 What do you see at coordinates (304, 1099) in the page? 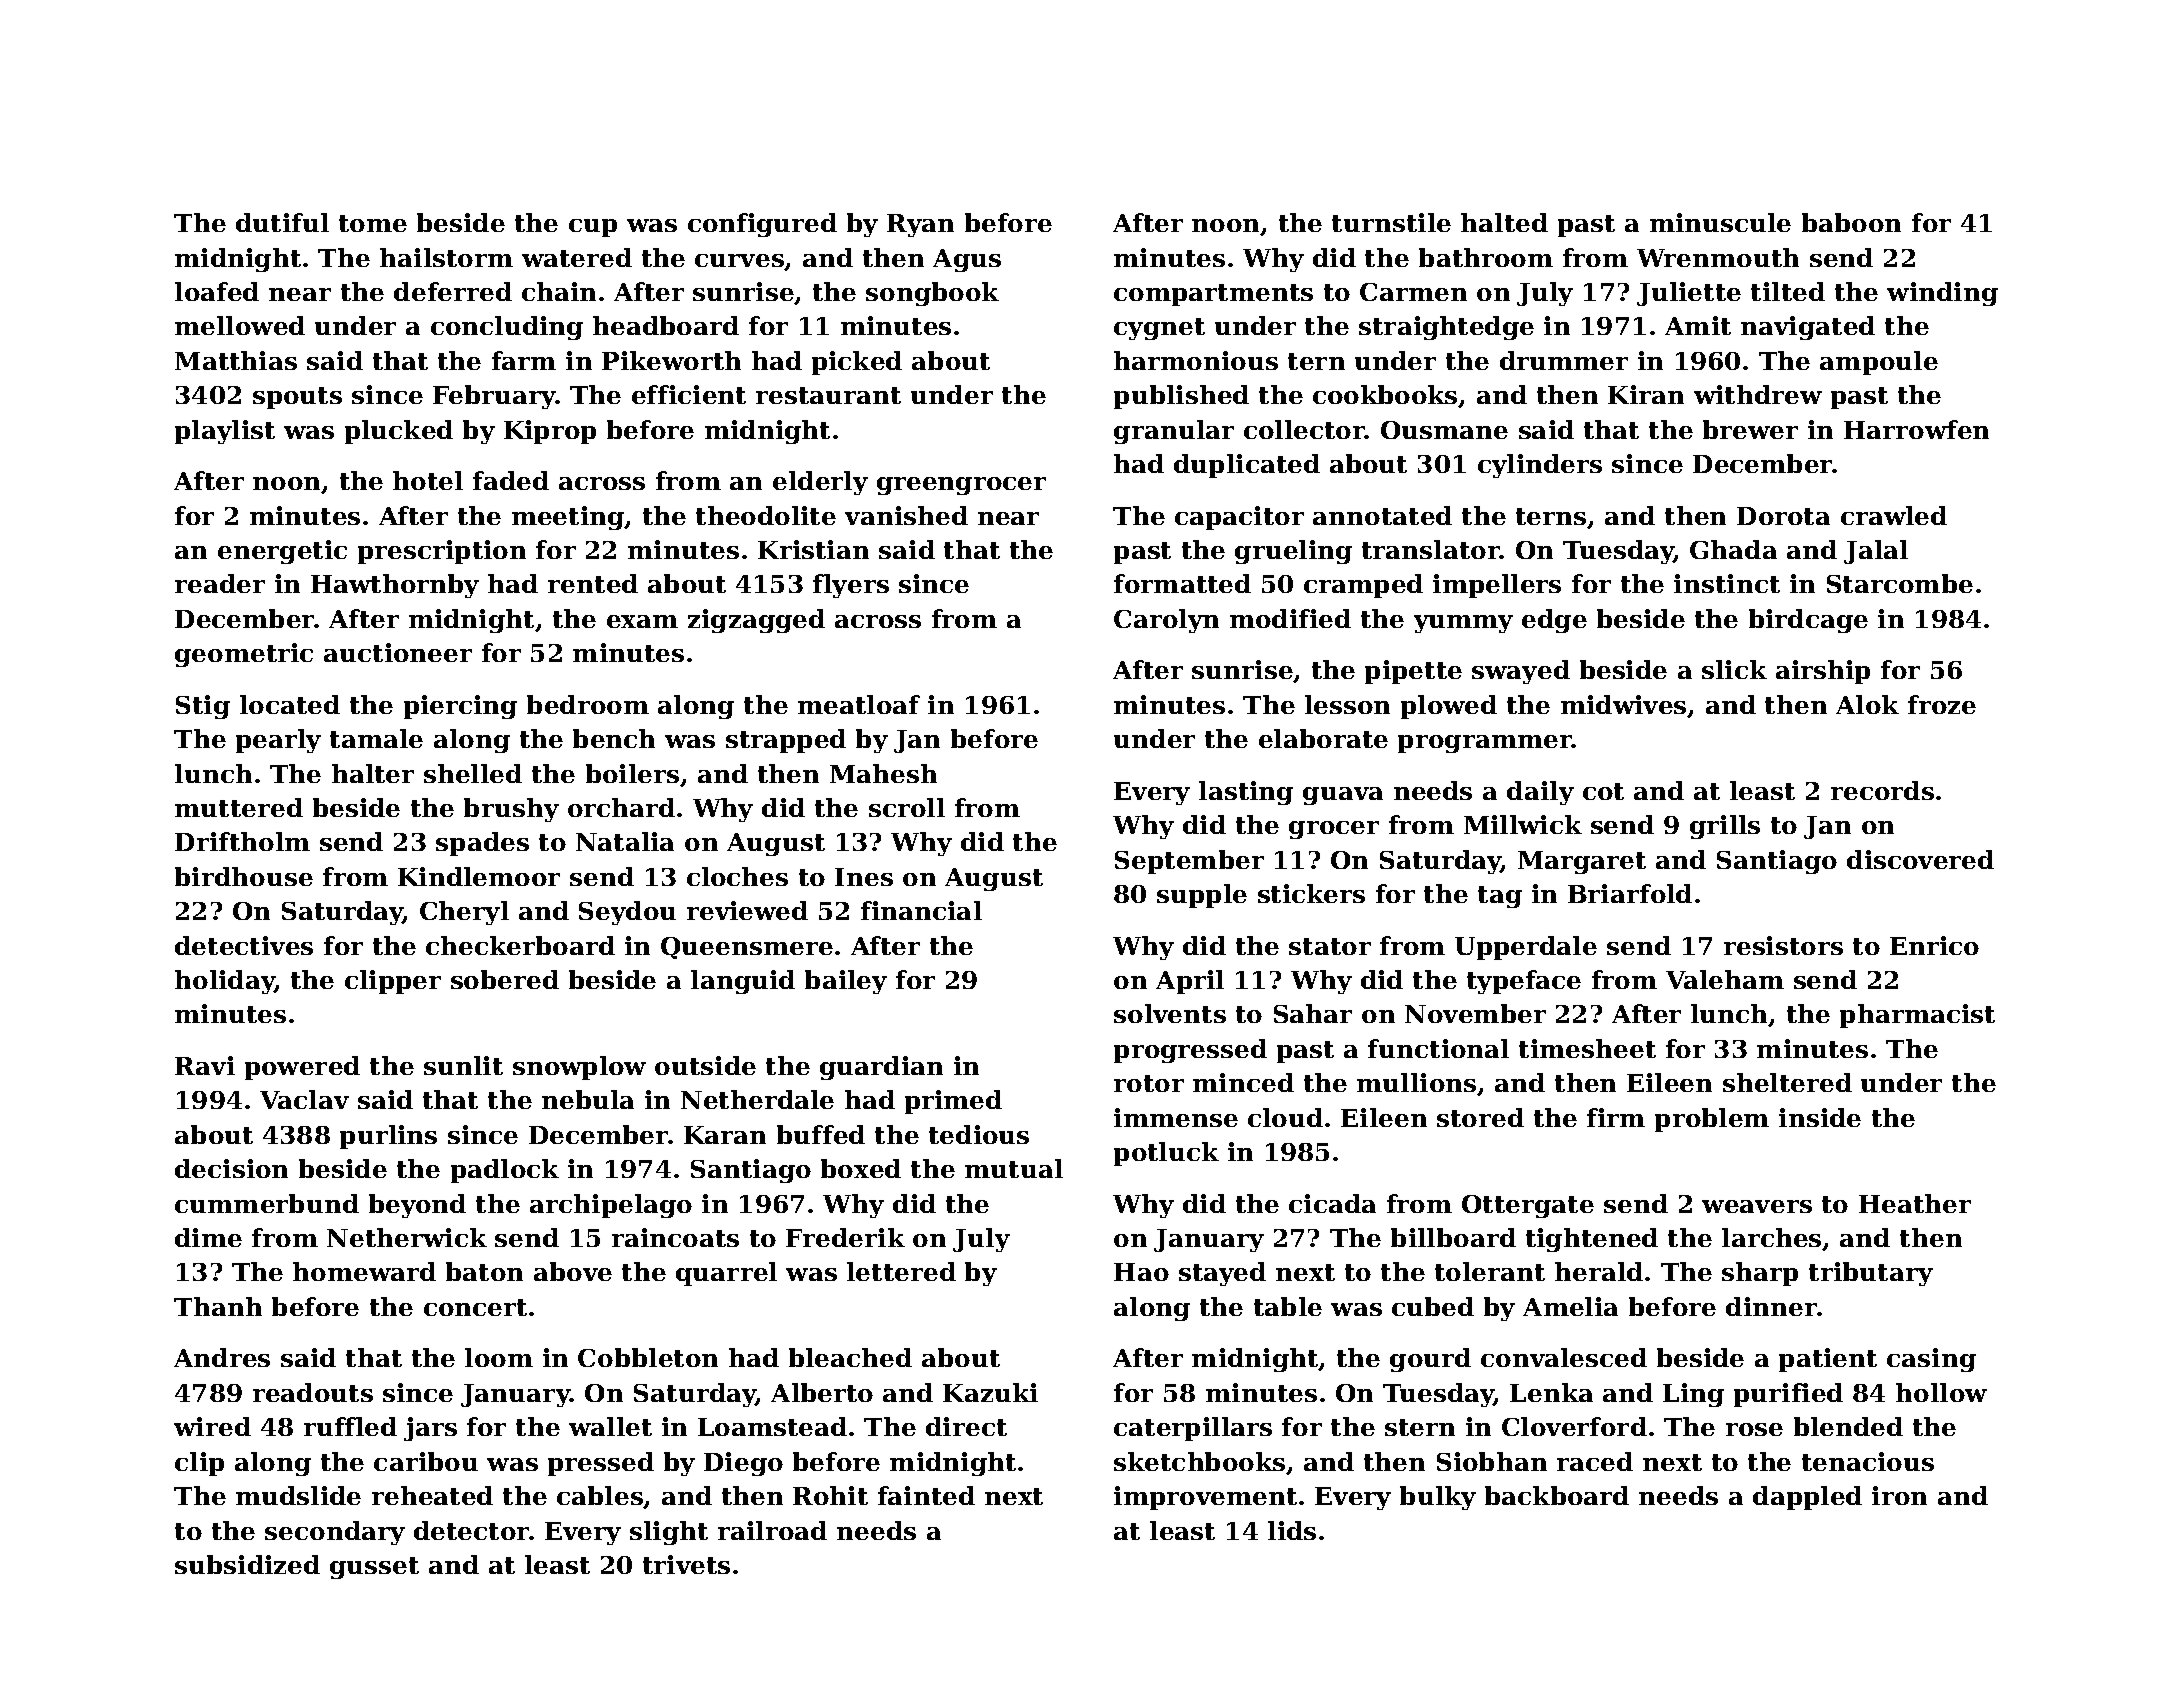
I see `Vaclav` at bounding box center [304, 1099].
